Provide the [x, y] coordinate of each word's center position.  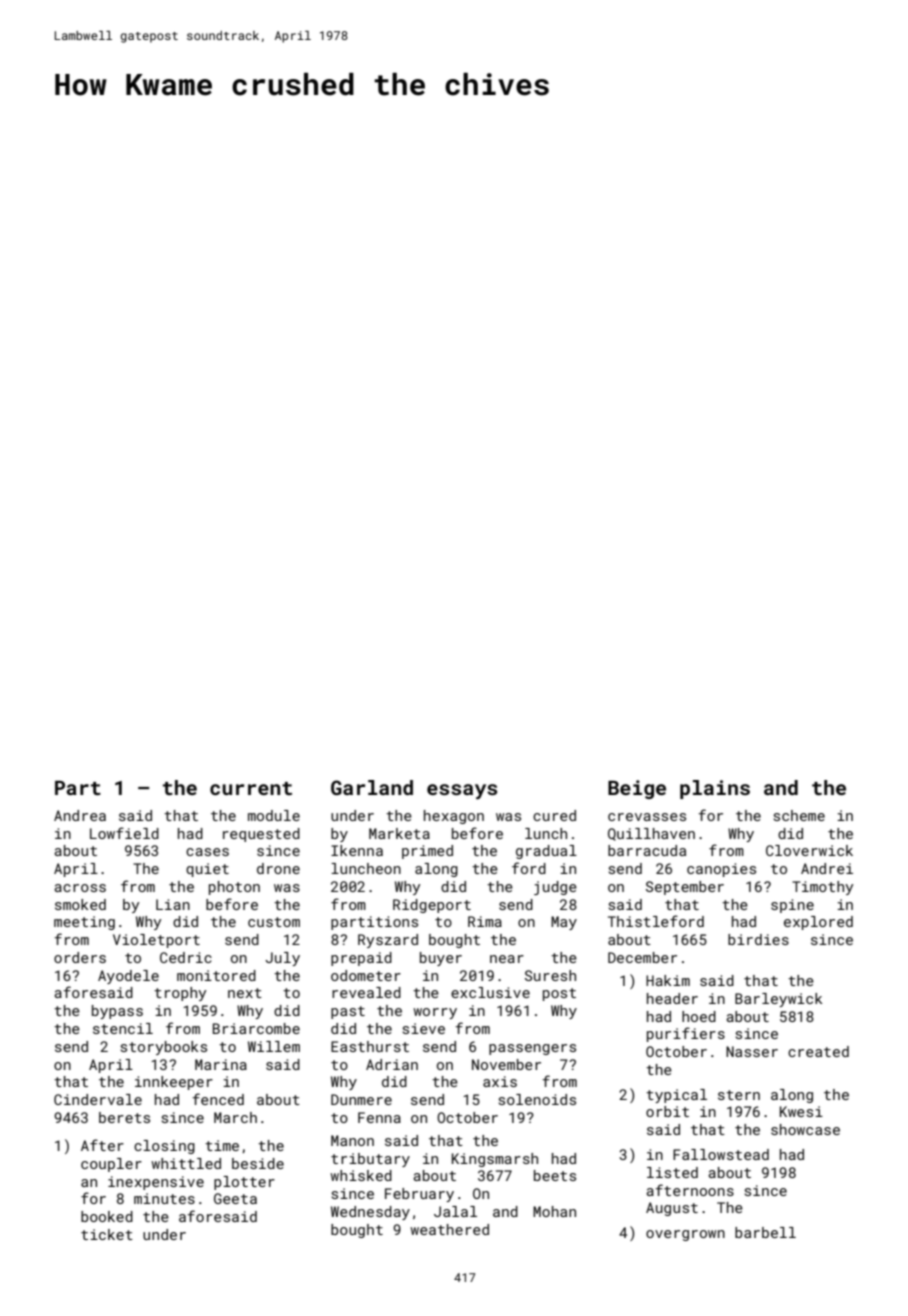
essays [462, 792]
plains [715, 789]
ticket [107, 1234]
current [251, 788]
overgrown [685, 1235]
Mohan [554, 1211]
